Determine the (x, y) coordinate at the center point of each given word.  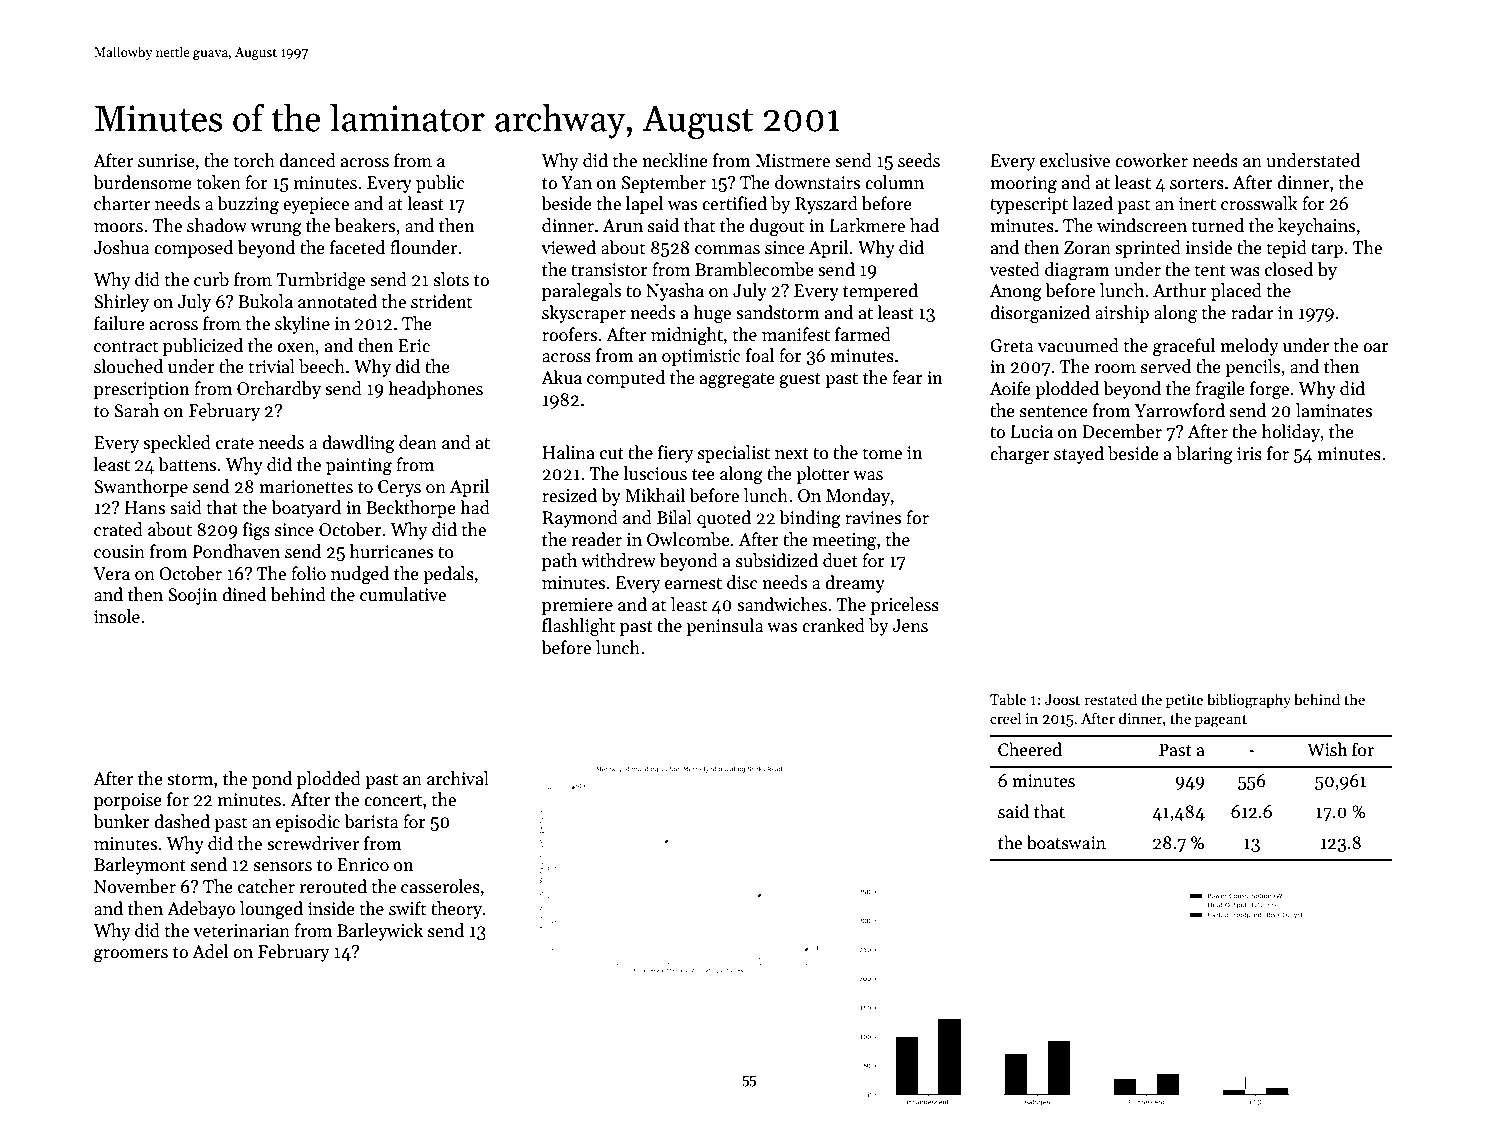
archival (458, 778)
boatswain (1066, 842)
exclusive (1075, 160)
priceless (905, 606)
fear (907, 377)
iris (1249, 454)
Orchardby (279, 390)
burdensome (142, 182)
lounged (271, 910)
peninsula (724, 627)
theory (456, 910)
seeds (919, 160)
